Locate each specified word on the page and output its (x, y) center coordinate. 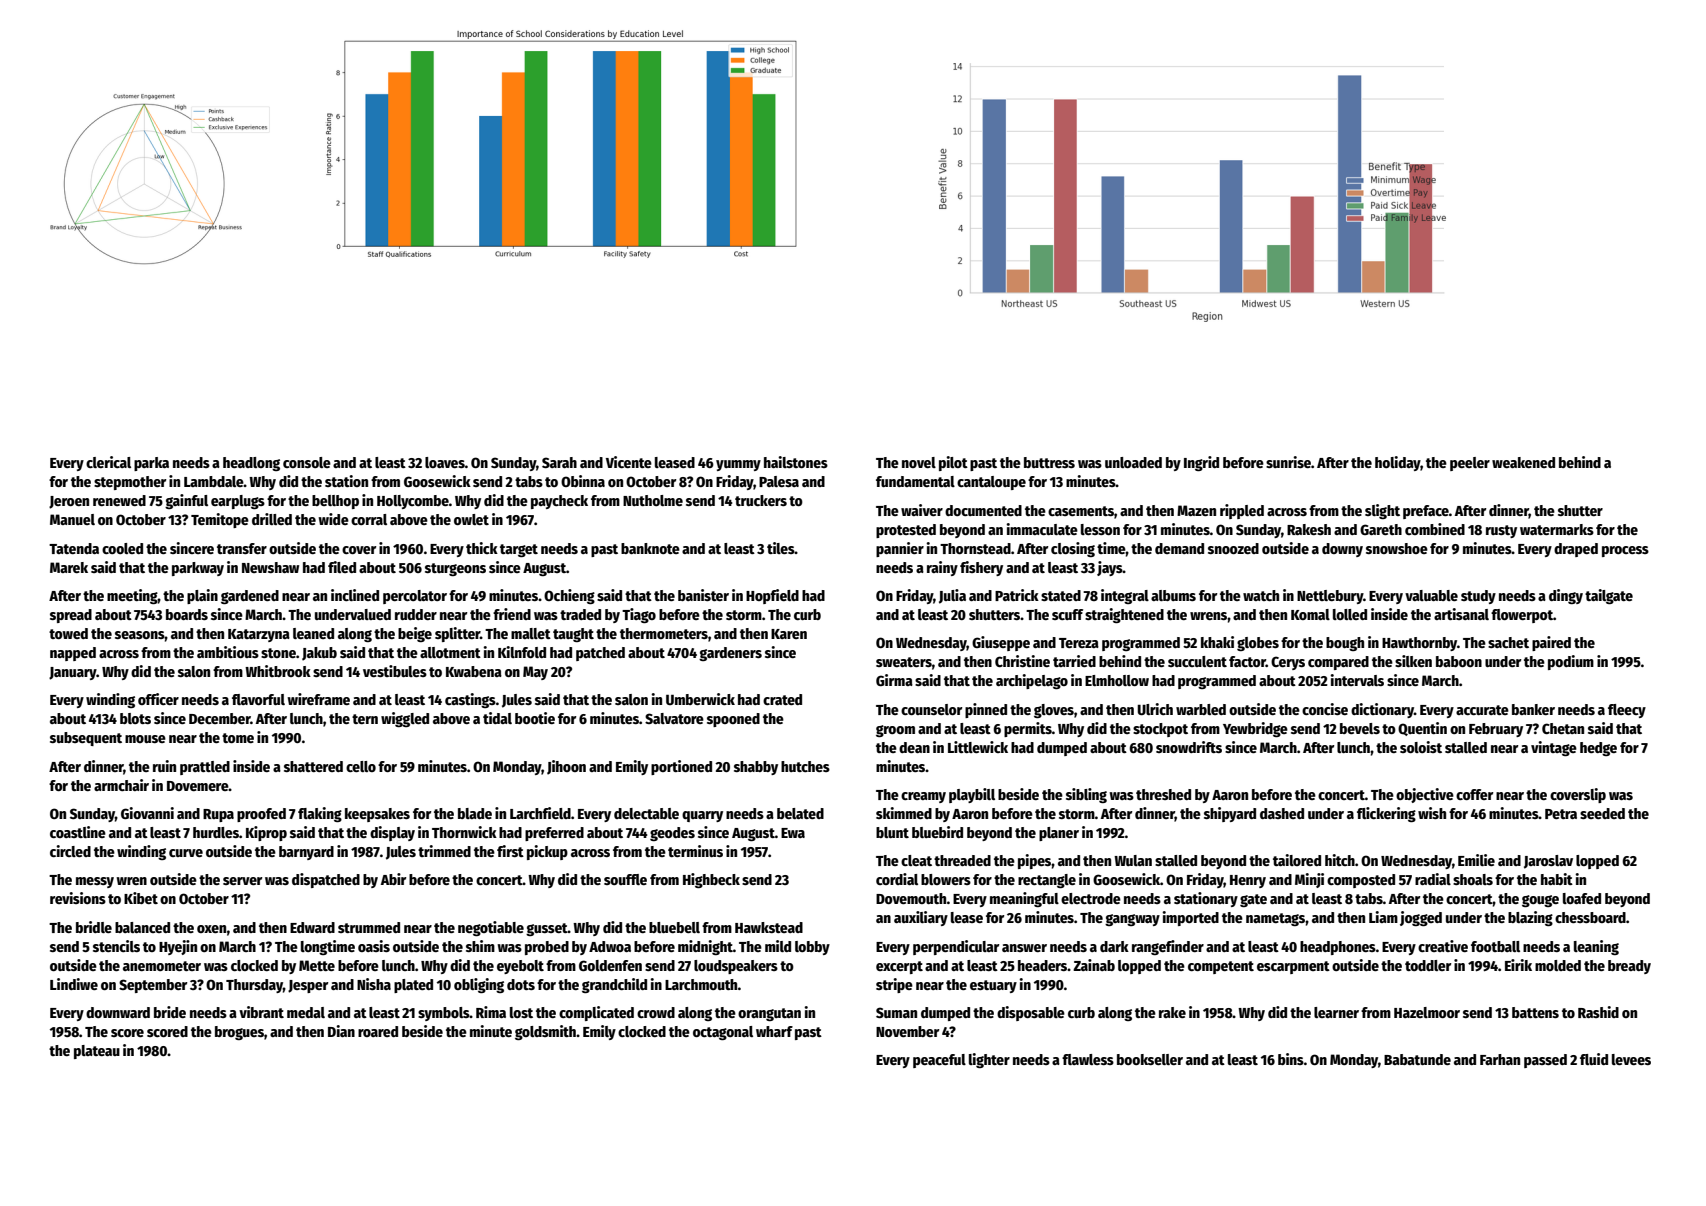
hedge (1598, 749)
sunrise (1288, 462)
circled (70, 851)
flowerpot (1522, 616)
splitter (457, 634)
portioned (681, 767)
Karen (789, 634)
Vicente (629, 462)
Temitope (220, 520)
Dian (341, 1031)
